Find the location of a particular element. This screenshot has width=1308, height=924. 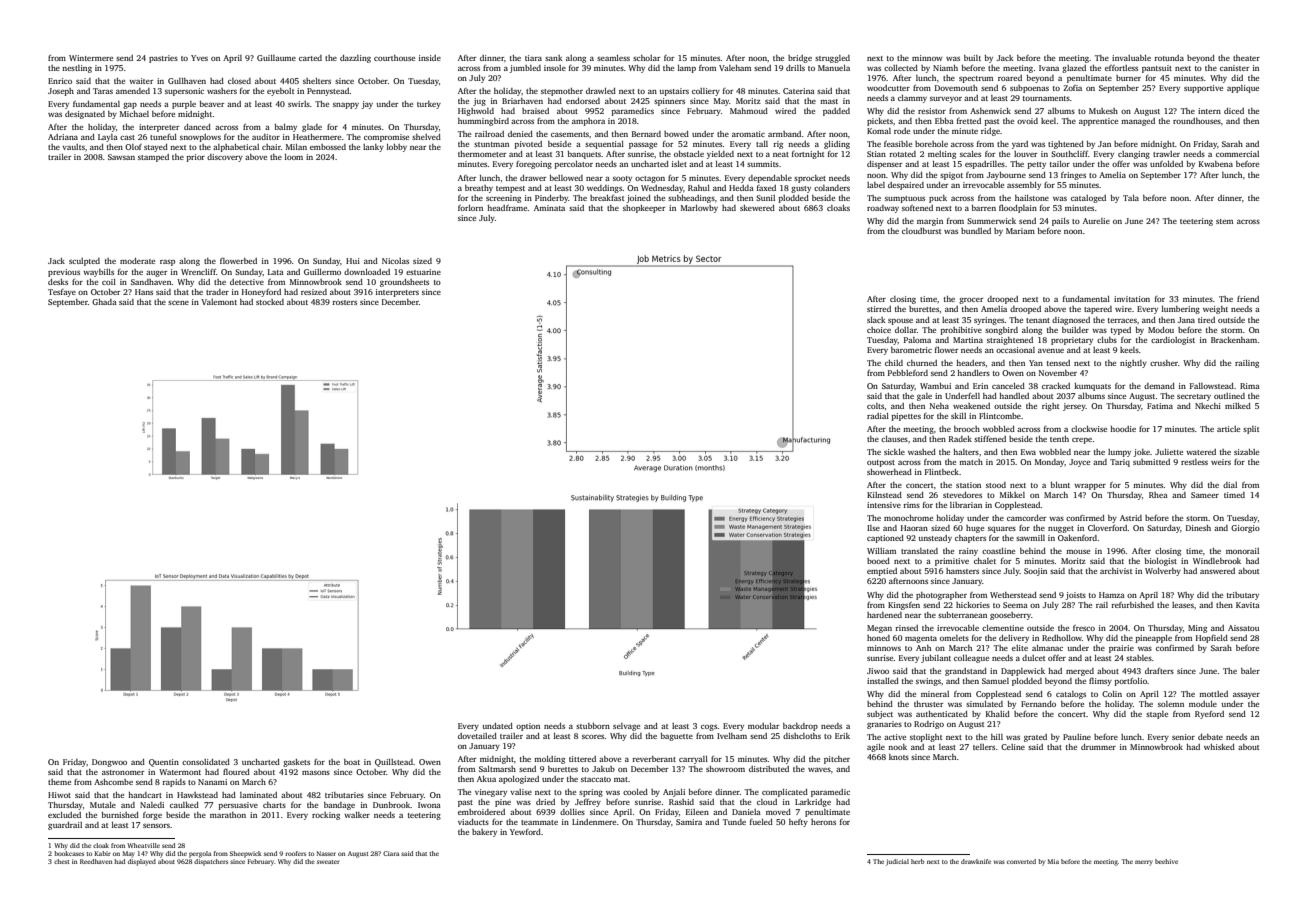

Joseph is located at coordinates (61, 92).
